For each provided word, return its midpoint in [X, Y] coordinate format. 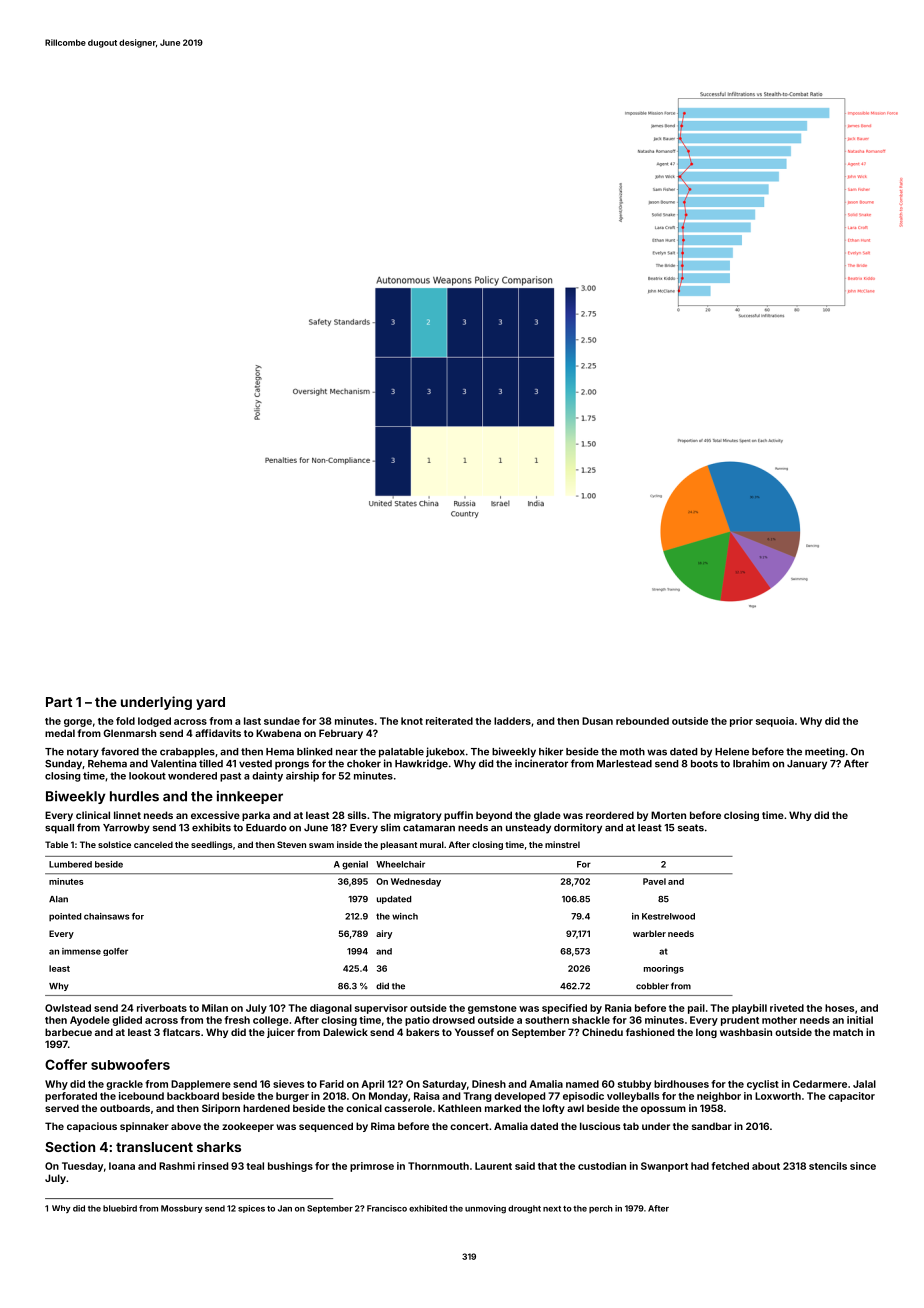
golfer [115, 952]
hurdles [134, 796]
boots [704, 764]
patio [417, 1021]
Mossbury [181, 1209]
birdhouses [681, 1084]
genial [355, 865]
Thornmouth [438, 1166]
